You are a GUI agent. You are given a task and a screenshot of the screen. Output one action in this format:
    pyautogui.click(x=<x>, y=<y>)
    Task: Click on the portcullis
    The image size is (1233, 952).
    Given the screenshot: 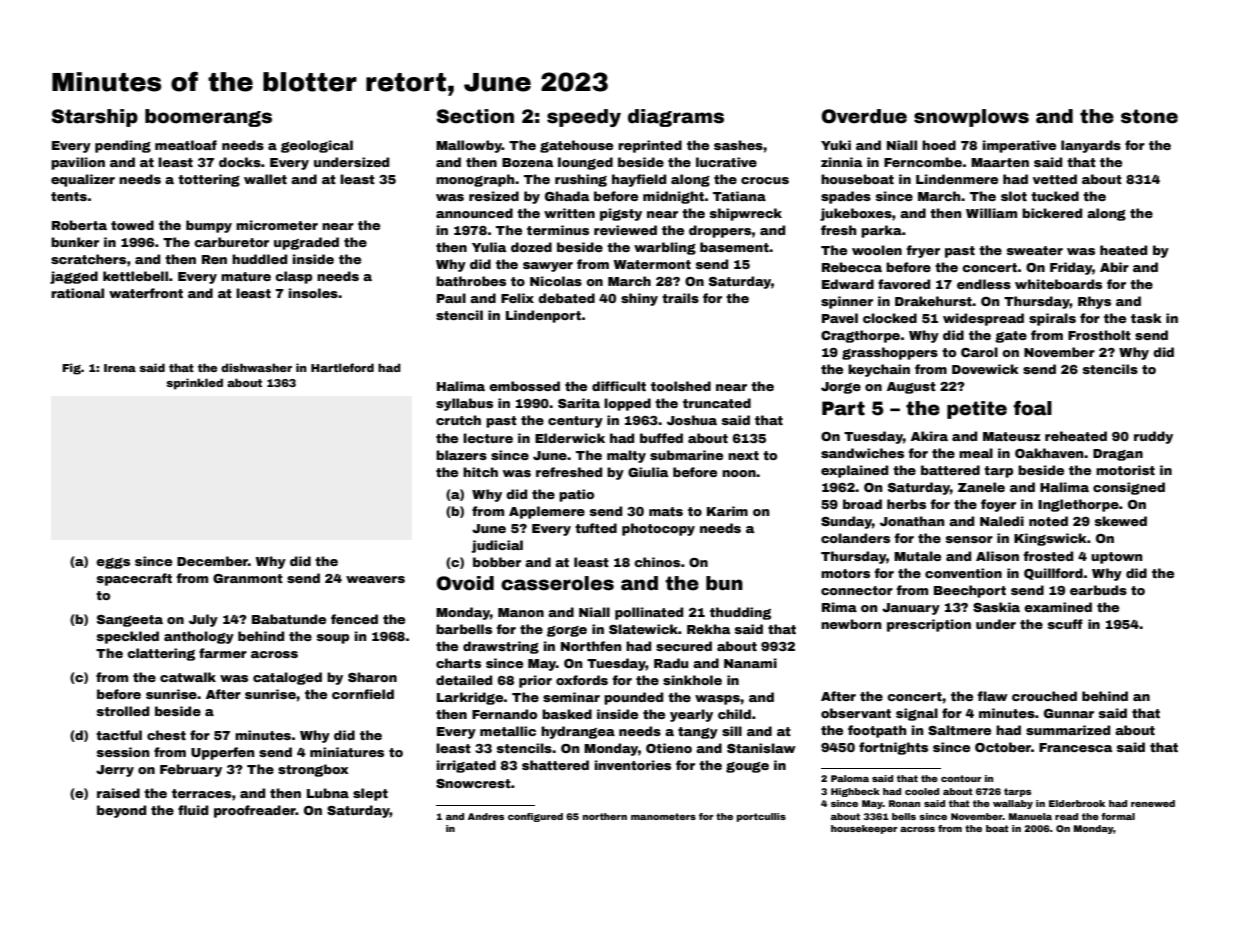 What is the action you would take?
    pyautogui.click(x=761, y=817)
